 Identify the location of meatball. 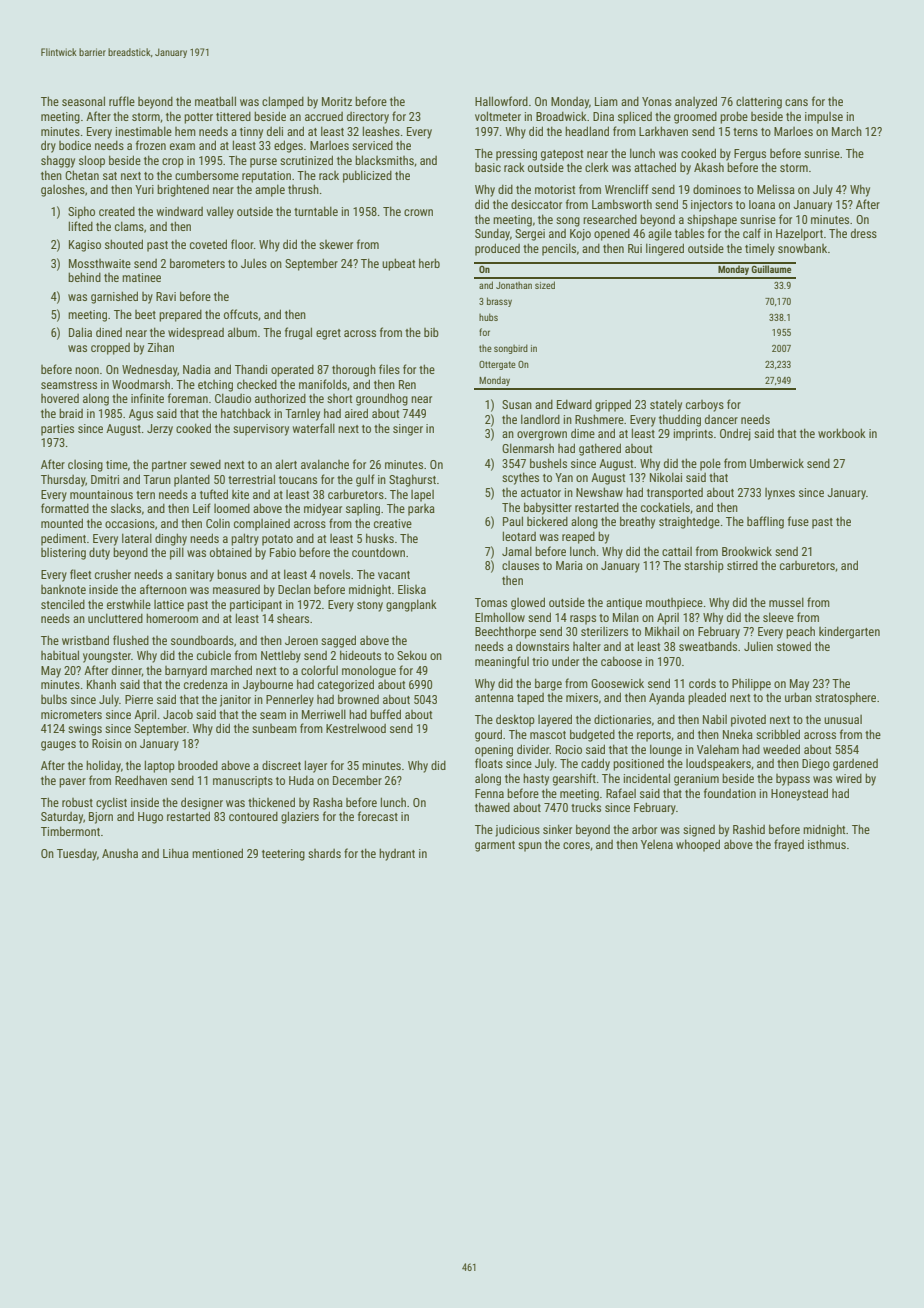
(215, 101).
